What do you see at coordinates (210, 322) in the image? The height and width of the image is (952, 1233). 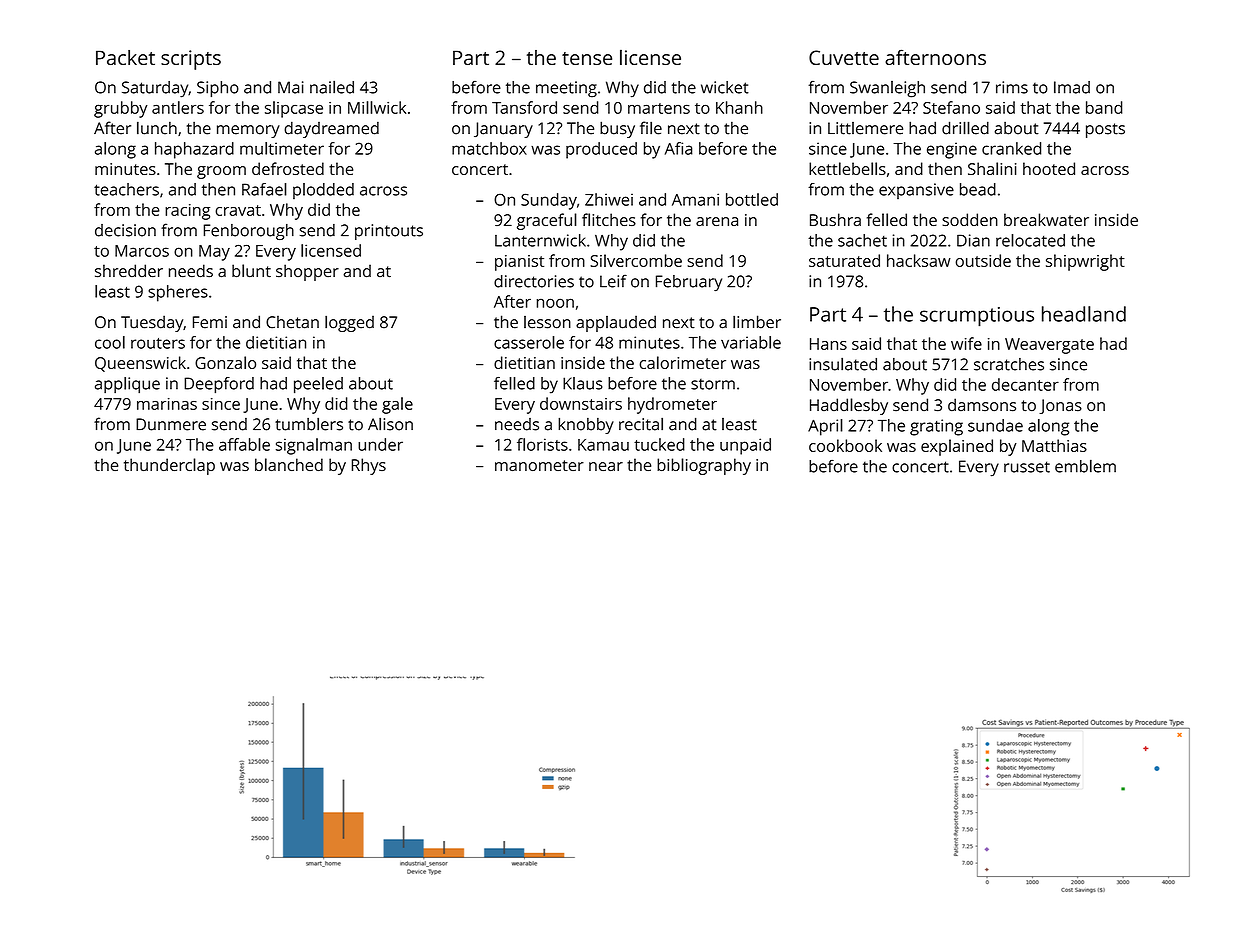 I see `Femi` at bounding box center [210, 322].
